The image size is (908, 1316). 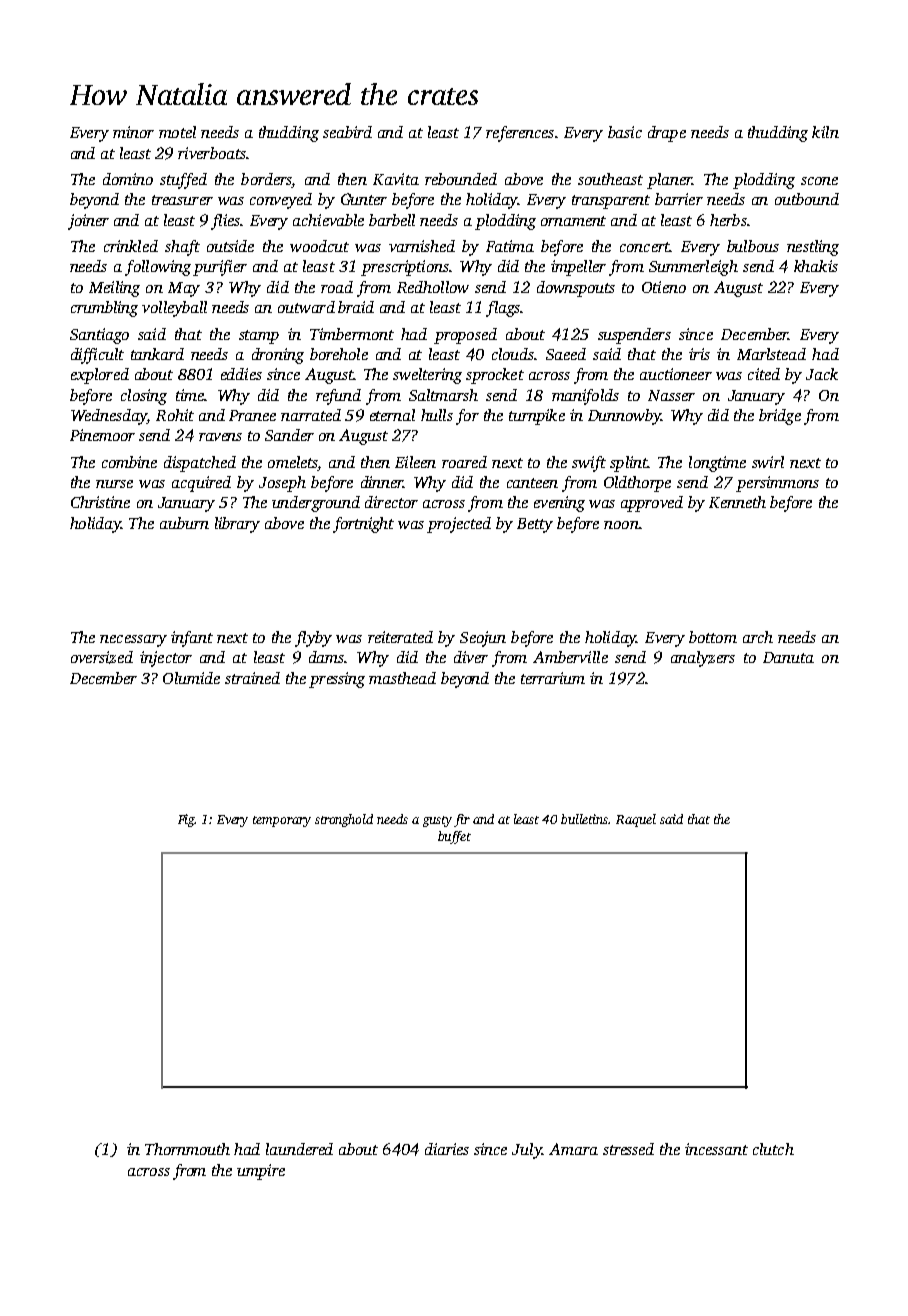 What do you see at coordinates (186, 820) in the page?
I see `Fig` at bounding box center [186, 820].
